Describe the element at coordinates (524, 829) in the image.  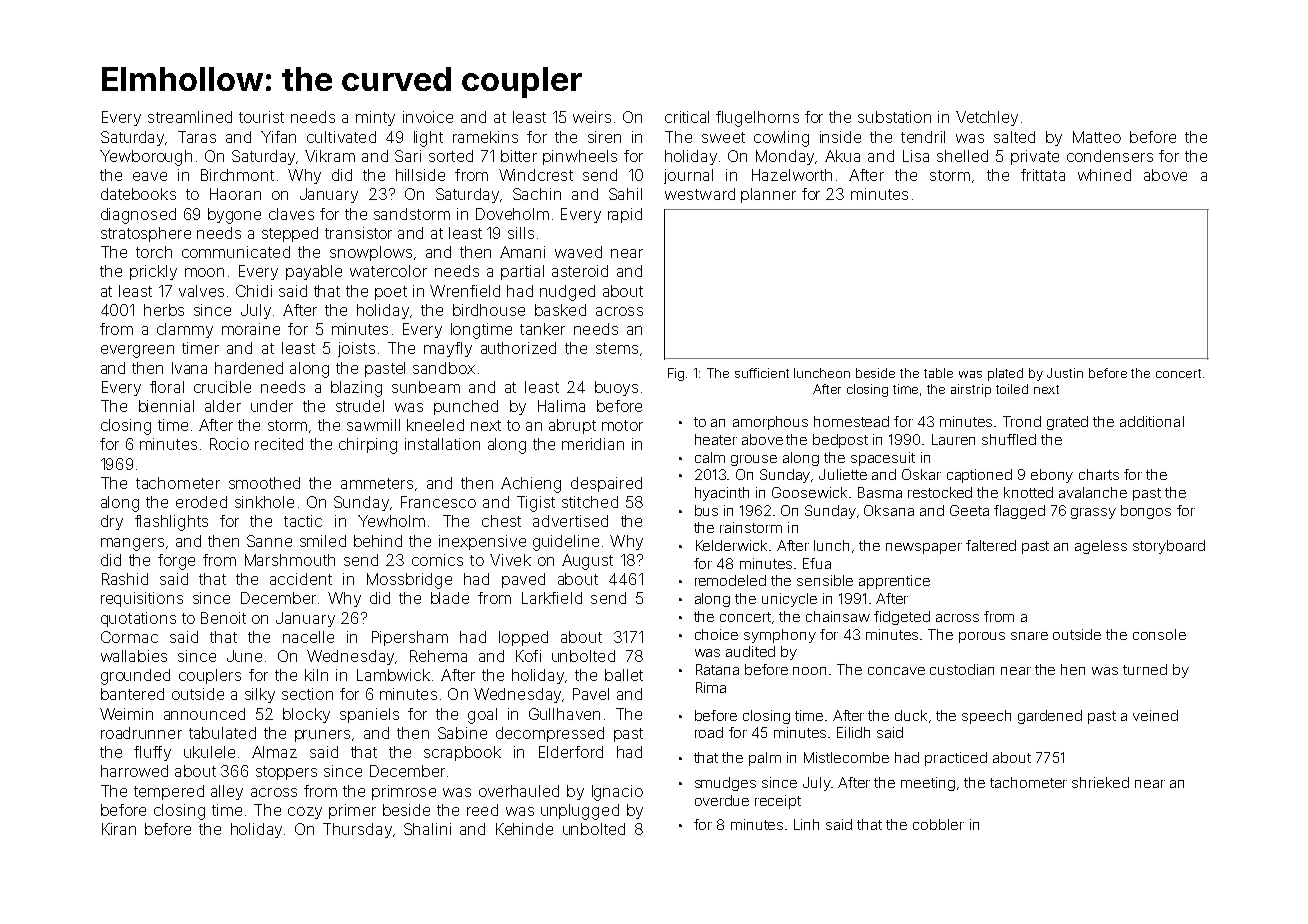
I see `Kehinde` at that location.
